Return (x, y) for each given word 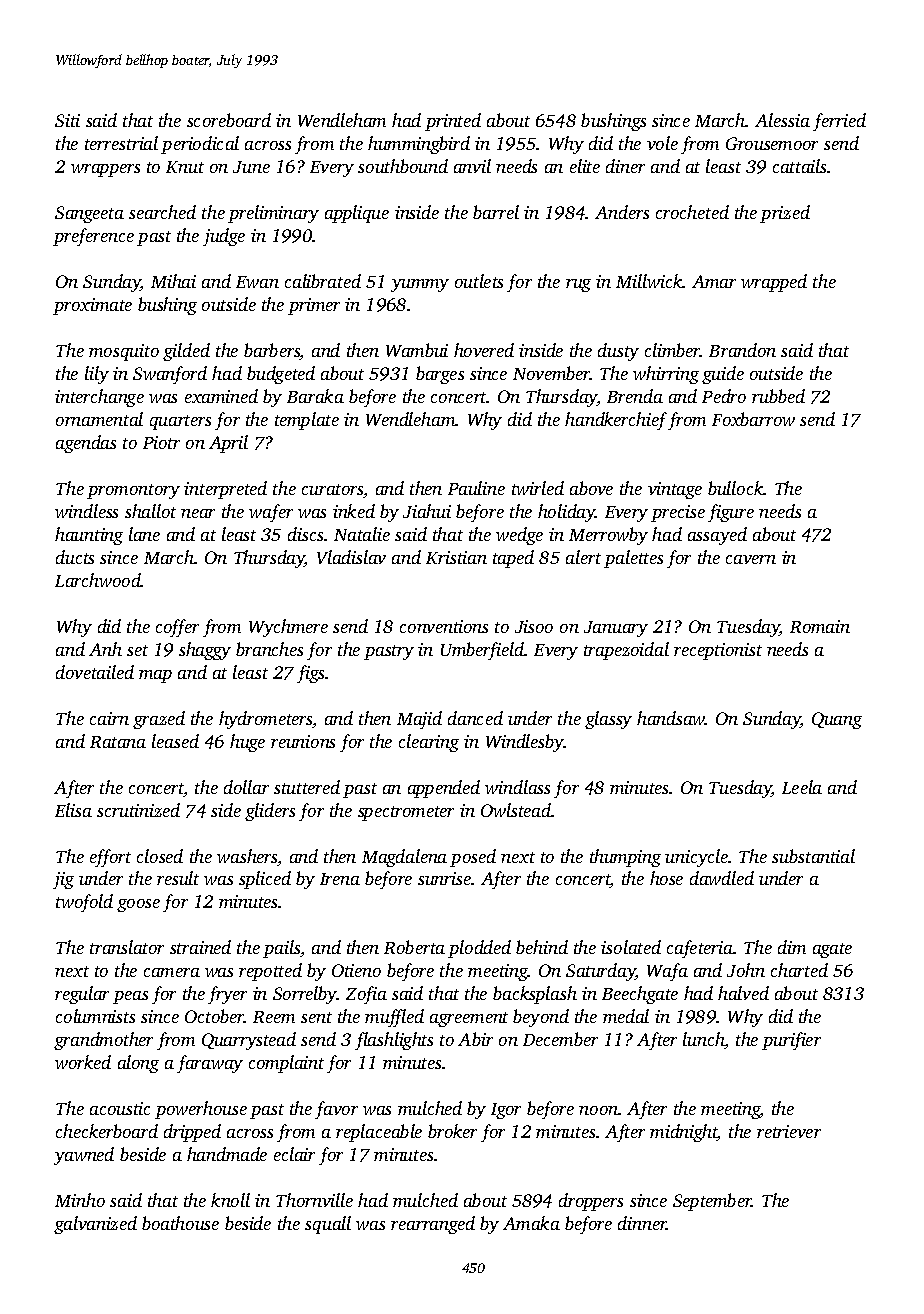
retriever (789, 1131)
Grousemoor (772, 143)
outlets (479, 281)
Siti (67, 120)
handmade (227, 1154)
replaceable (379, 1133)
